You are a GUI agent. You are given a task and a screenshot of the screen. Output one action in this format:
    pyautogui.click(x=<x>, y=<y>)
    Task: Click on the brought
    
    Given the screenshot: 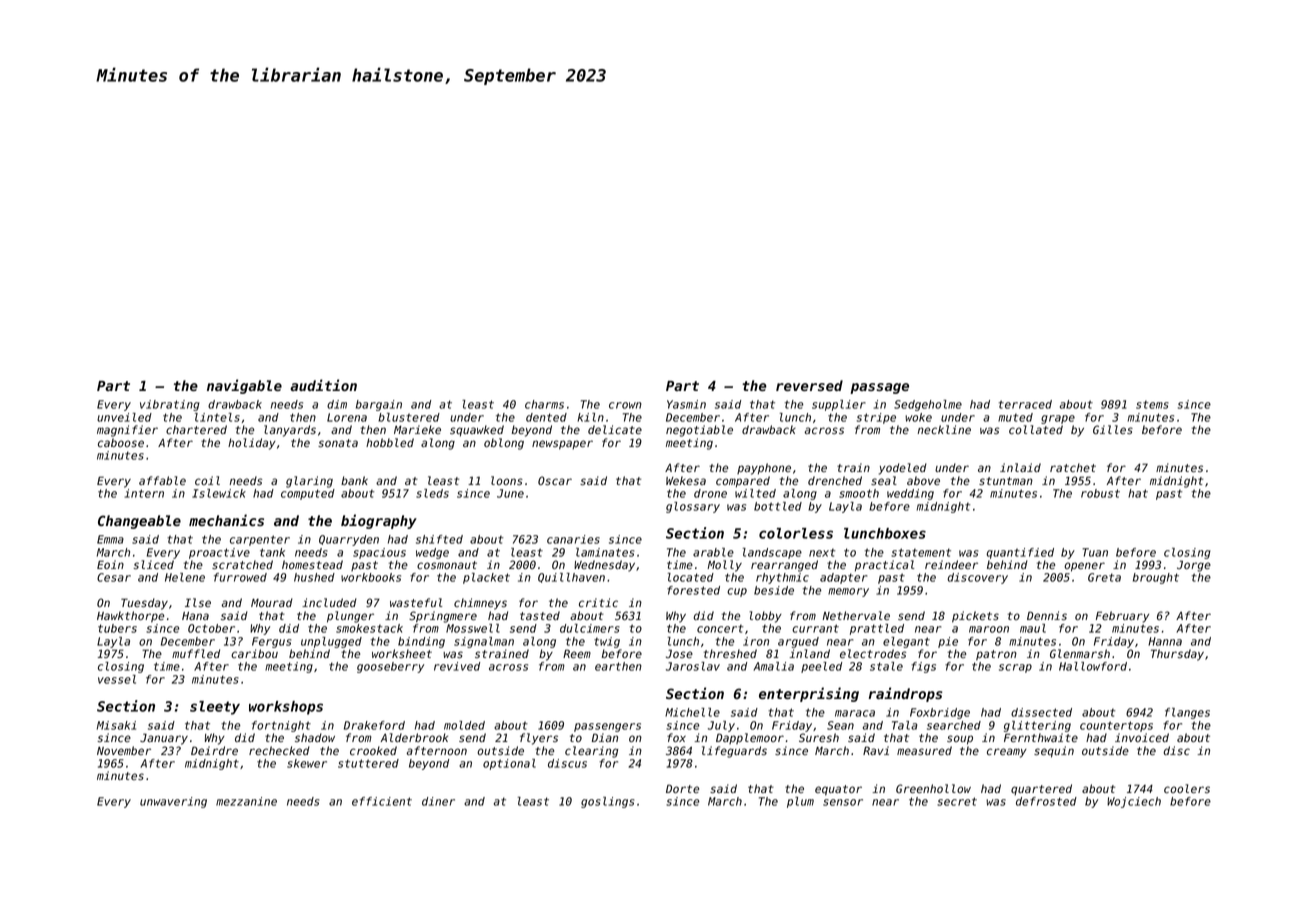 What is the action you would take?
    pyautogui.click(x=1156, y=578)
